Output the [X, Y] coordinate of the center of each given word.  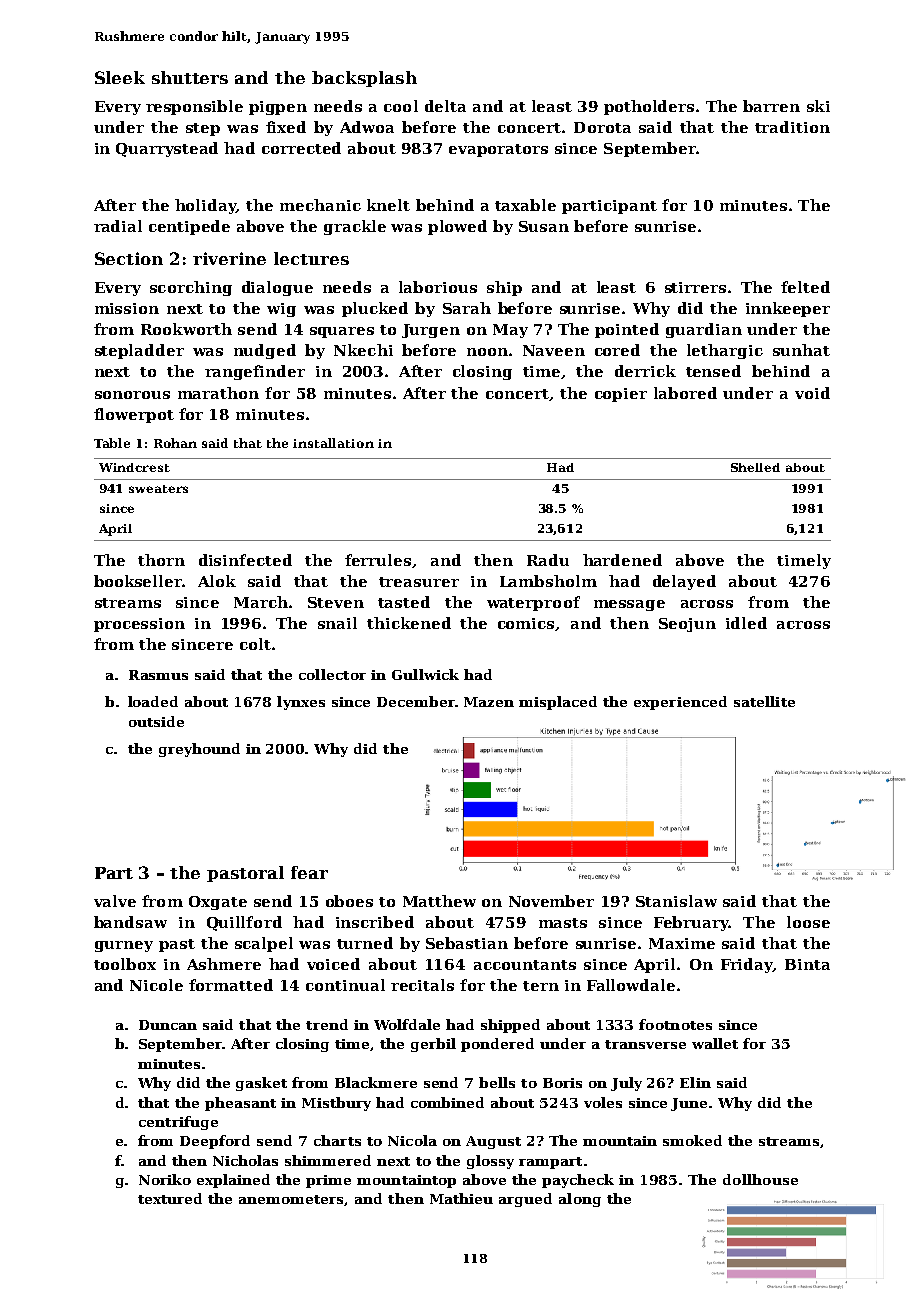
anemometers [292, 1200]
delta [445, 106]
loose [808, 922]
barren [771, 106]
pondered [497, 1045]
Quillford [244, 923]
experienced [680, 703]
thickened [409, 623]
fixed [286, 127]
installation [333, 443]
